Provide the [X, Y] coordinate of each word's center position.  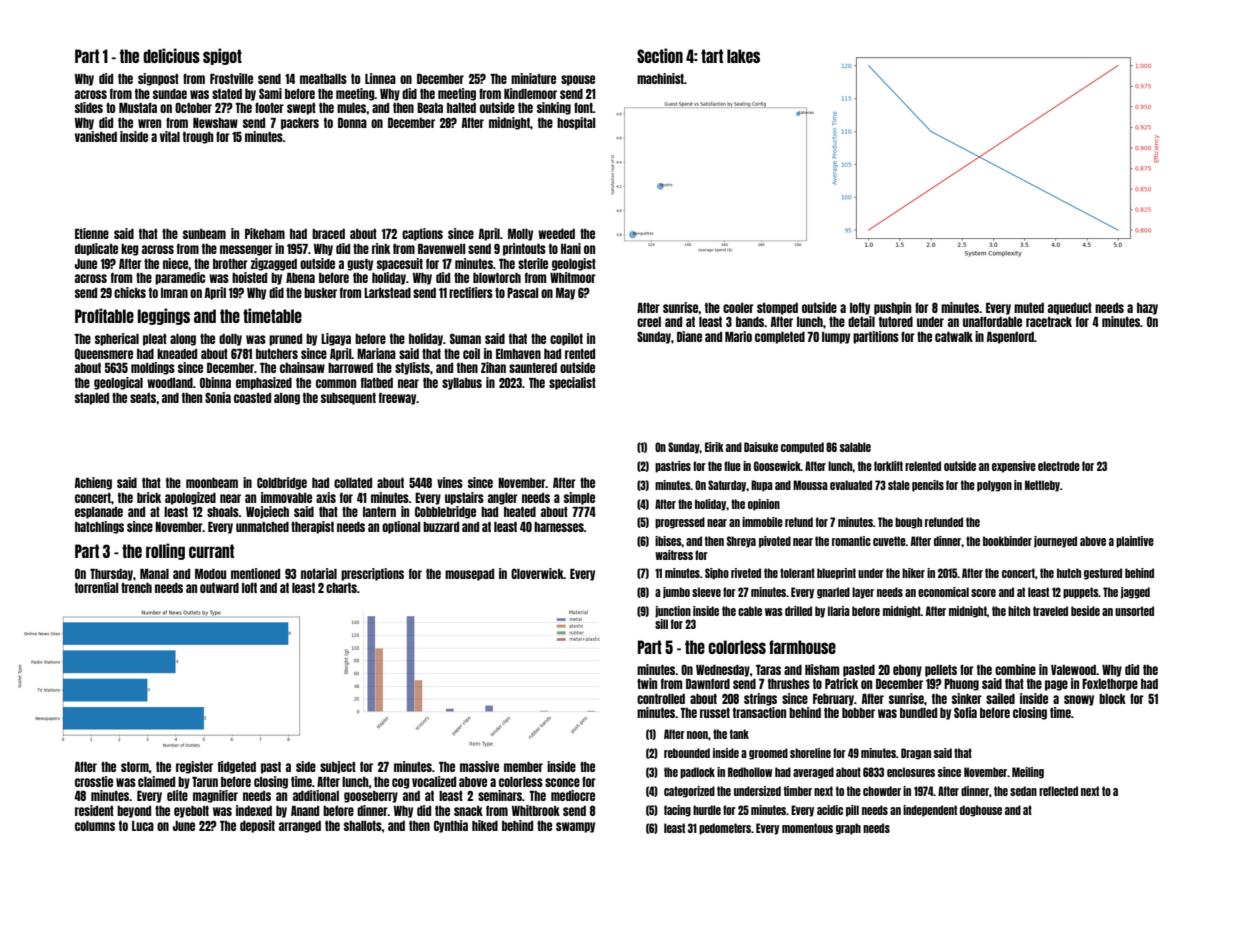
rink [381, 248]
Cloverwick [537, 573]
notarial [319, 573]
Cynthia [451, 826]
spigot [222, 56]
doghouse [981, 811]
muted [1029, 308]
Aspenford [1010, 338]
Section [660, 55]
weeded [556, 234]
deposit [257, 826]
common [336, 383]
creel [649, 322]
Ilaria [839, 611]
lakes [743, 56]
